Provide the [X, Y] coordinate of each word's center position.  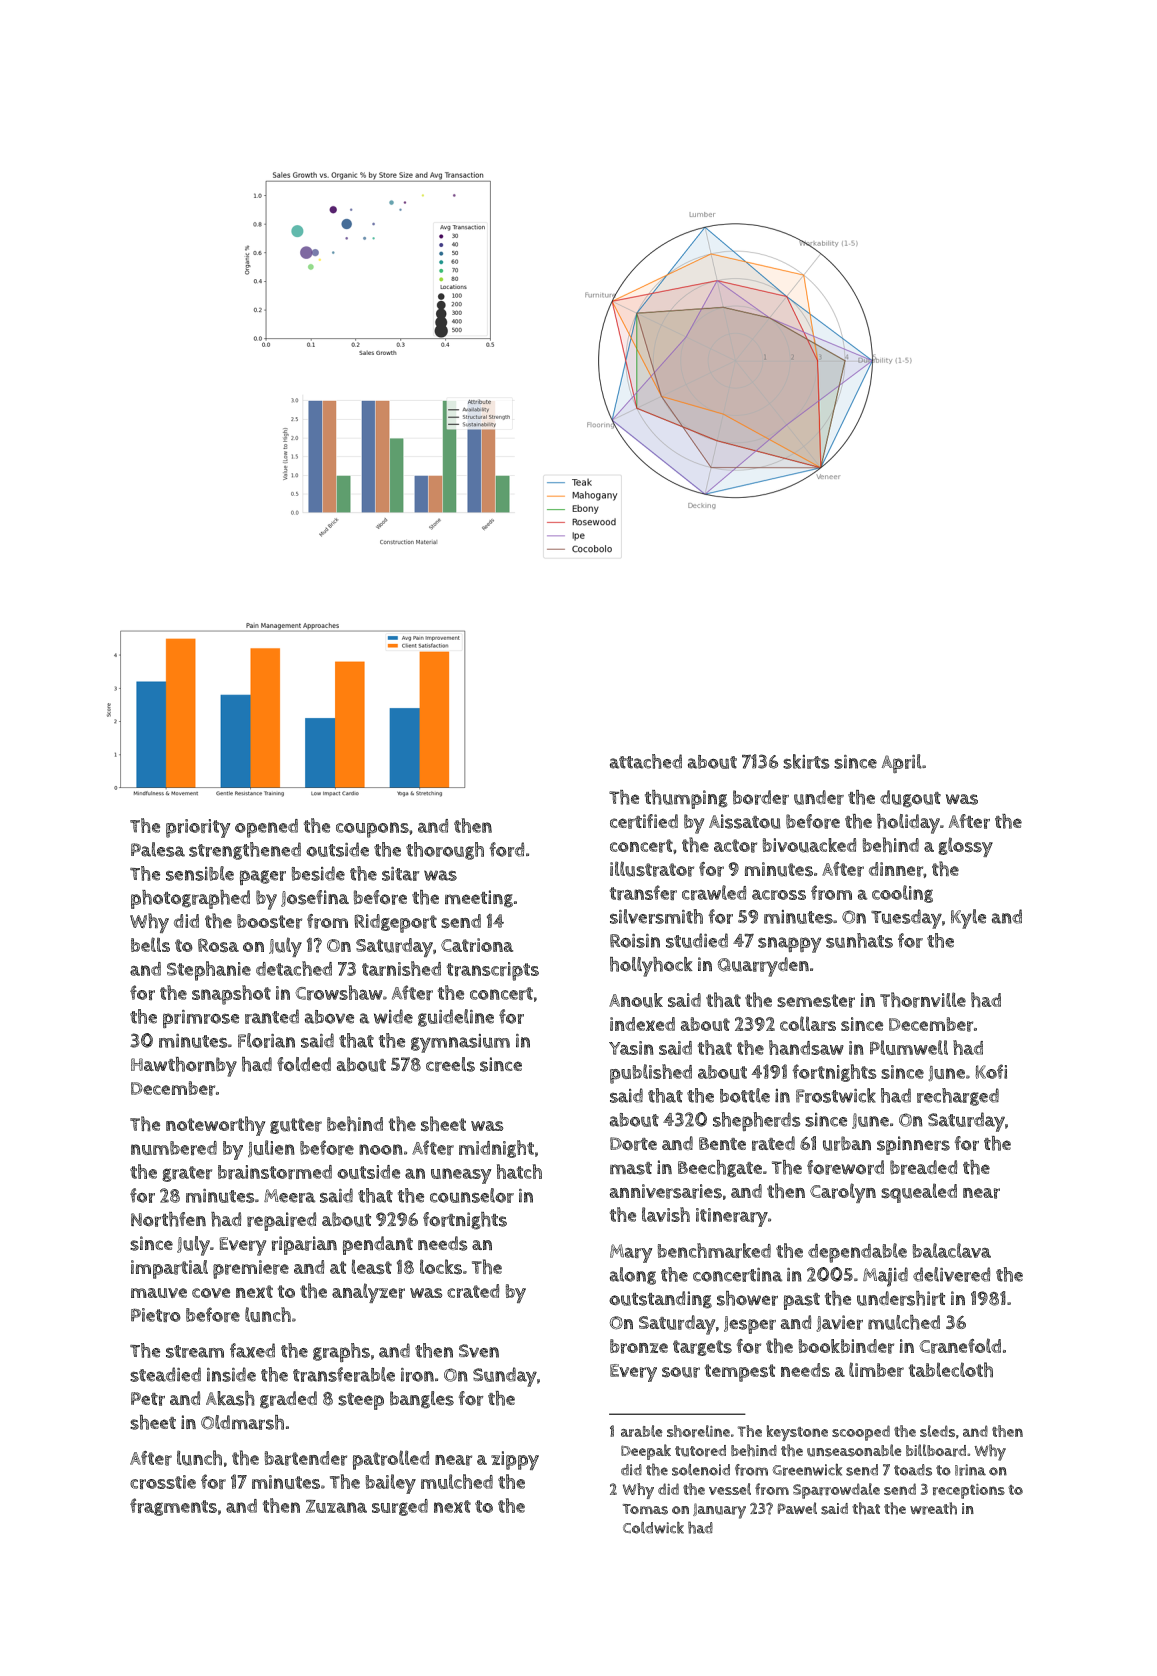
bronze [639, 1346]
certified [644, 821]
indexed [642, 1024]
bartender [306, 1458]
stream [195, 1351]
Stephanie [209, 971]
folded [304, 1064]
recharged [958, 1097]
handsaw [806, 1047]
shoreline [698, 1431]
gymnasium [460, 1043]
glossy [965, 847]
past [802, 1301]
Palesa [158, 849]
